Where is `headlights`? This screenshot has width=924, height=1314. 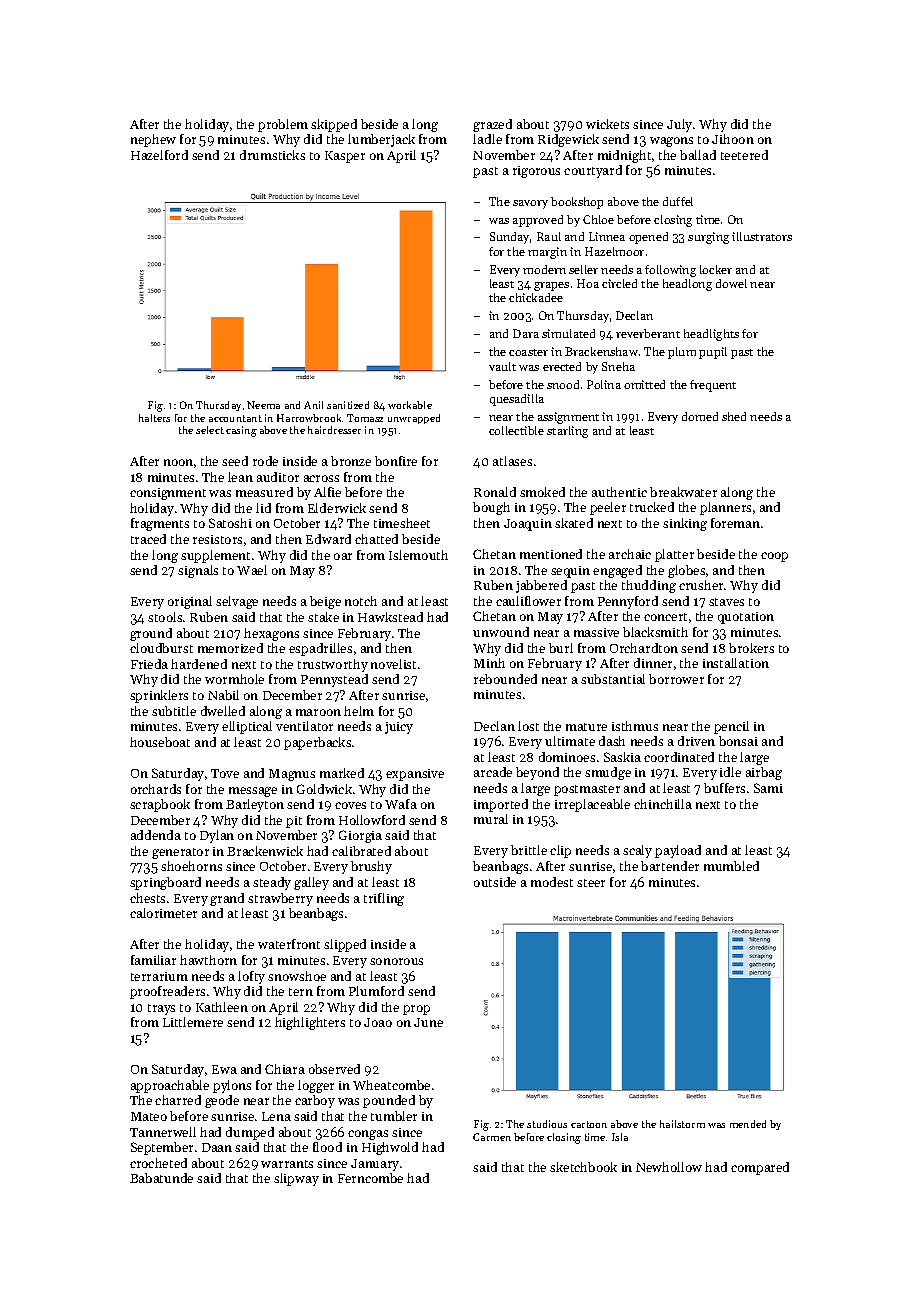
headlights is located at coordinates (711, 335).
